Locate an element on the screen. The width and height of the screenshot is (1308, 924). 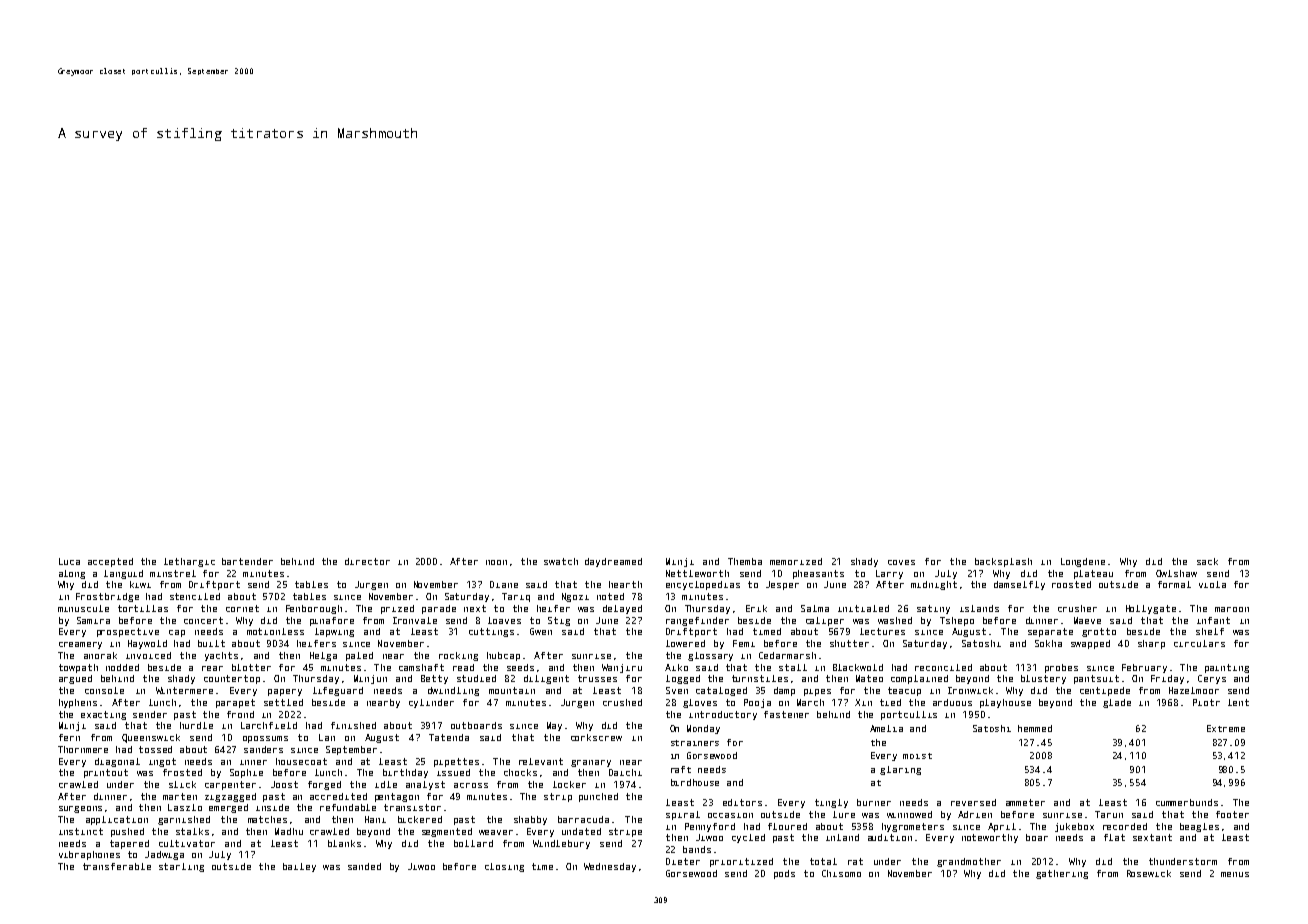
sack is located at coordinates (1207, 561).
